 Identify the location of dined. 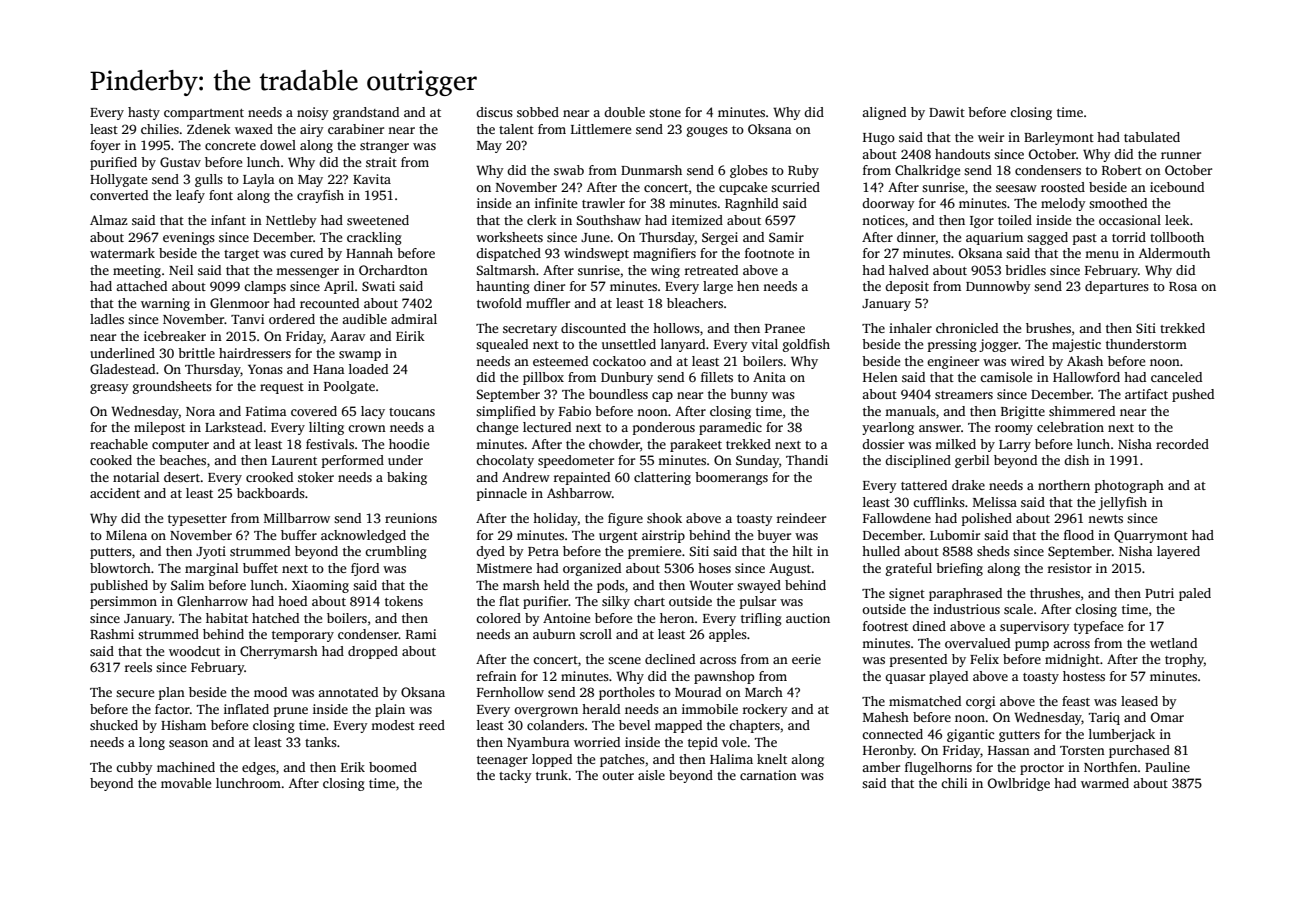
(929, 626).
